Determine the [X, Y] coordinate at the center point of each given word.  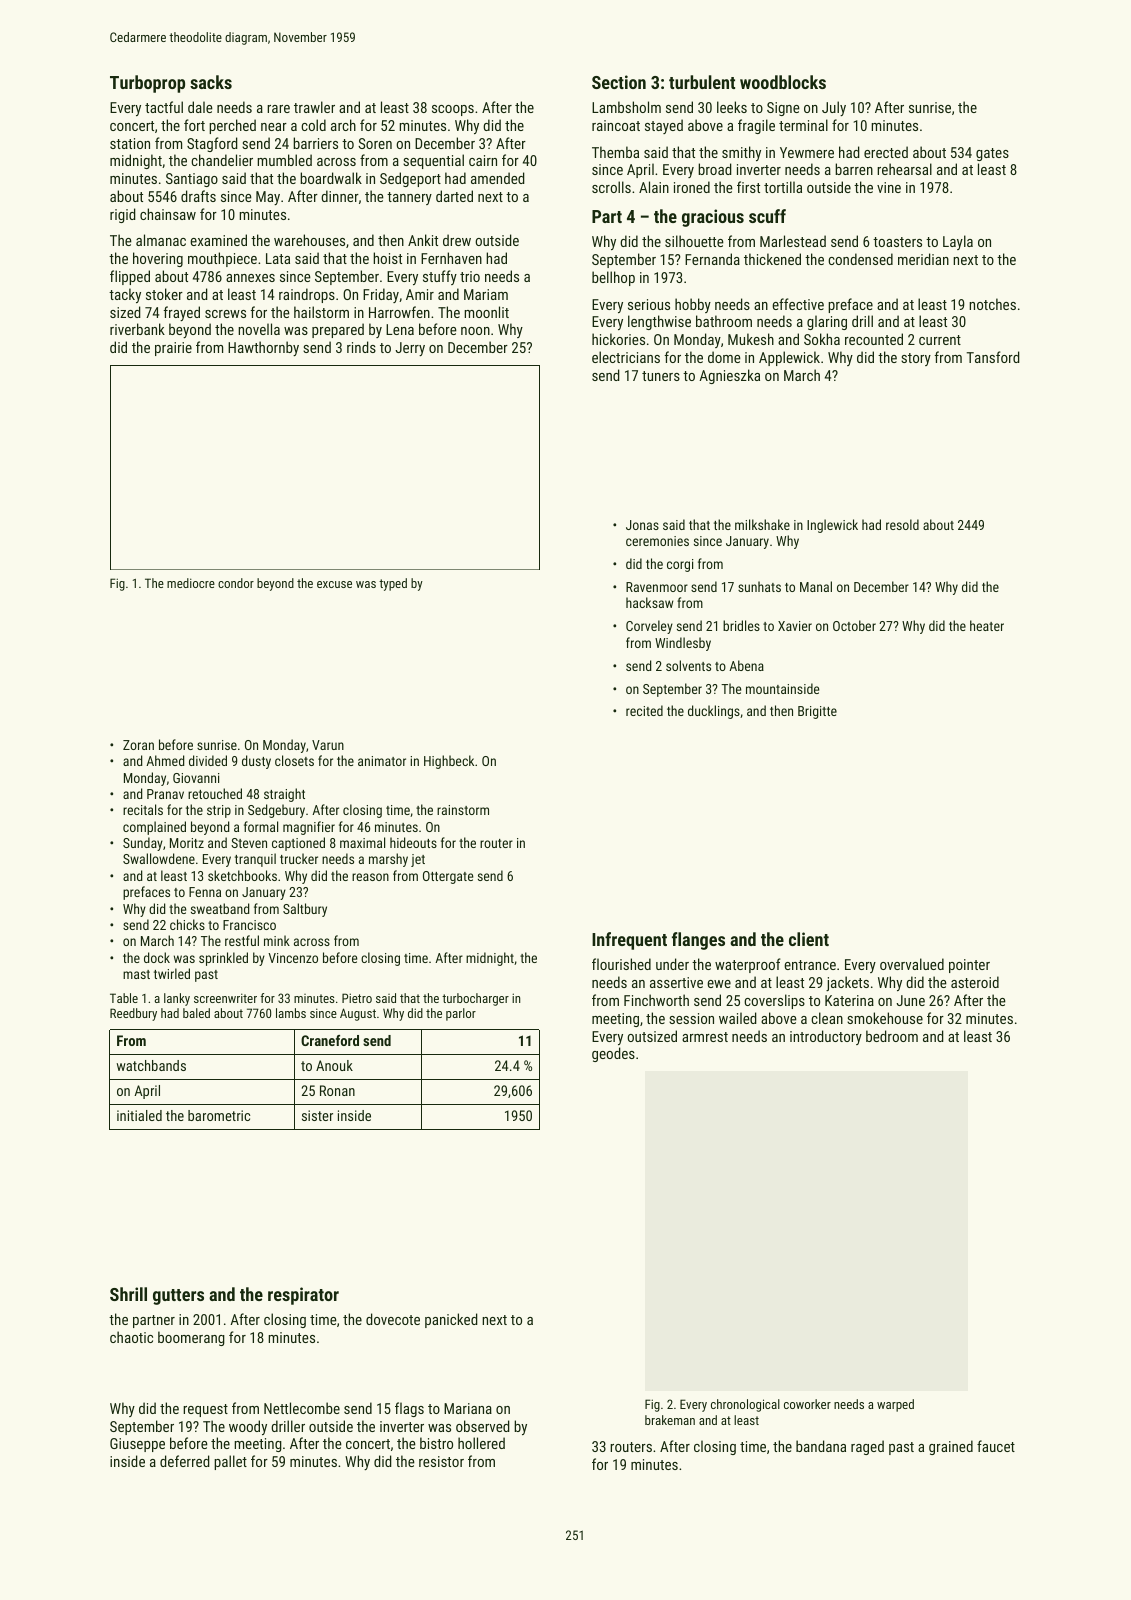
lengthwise [659, 322]
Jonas [642, 525]
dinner [340, 196]
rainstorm [463, 810]
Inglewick [832, 526]
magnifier [309, 828]
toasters [897, 242]
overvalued [912, 964]
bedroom [892, 1036]
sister [317, 1115]
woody [248, 1427]
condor [236, 583]
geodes [613, 1054]
